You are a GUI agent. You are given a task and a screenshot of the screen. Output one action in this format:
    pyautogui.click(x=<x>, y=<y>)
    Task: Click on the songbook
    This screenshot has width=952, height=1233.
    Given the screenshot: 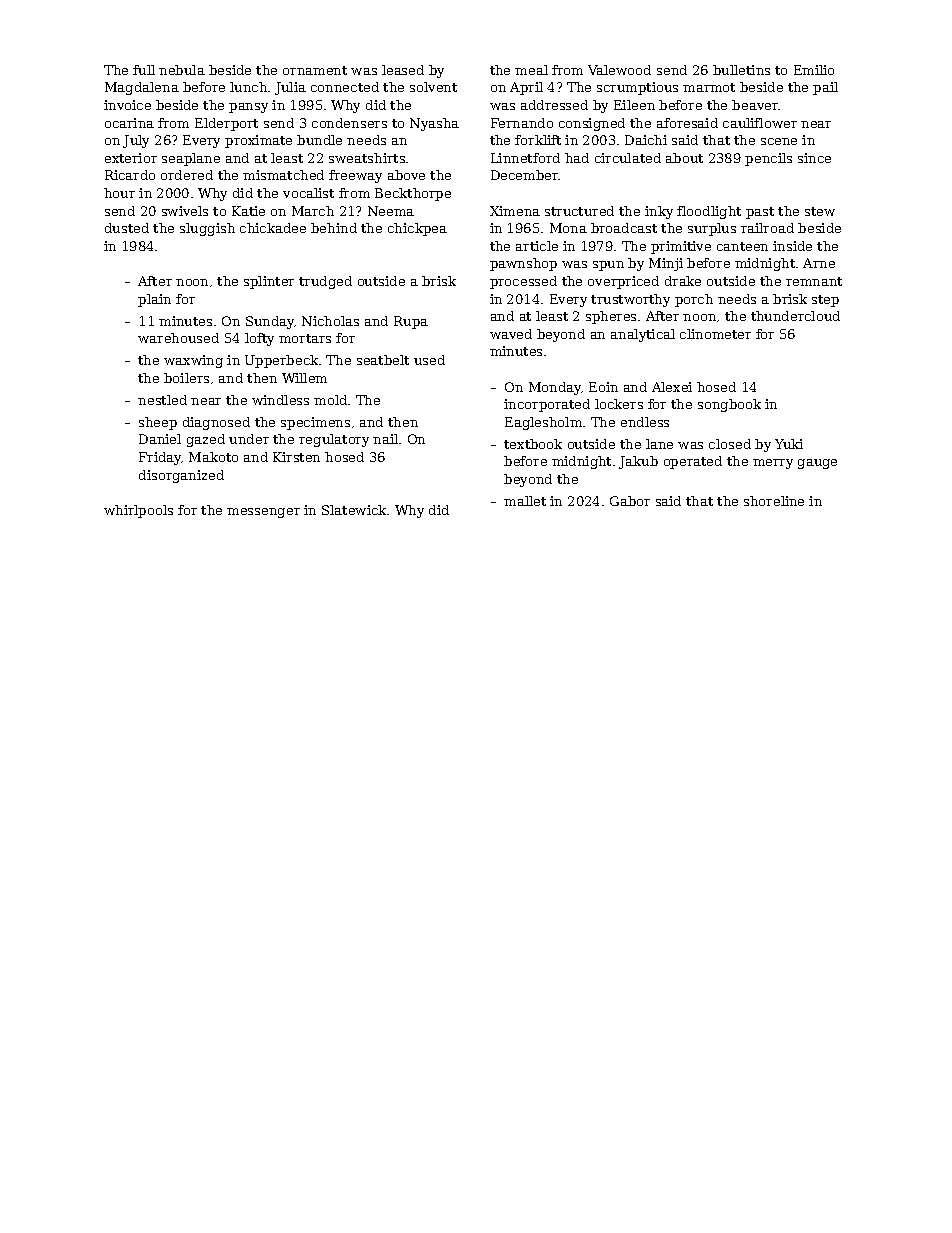 What is the action you would take?
    pyautogui.click(x=729, y=405)
